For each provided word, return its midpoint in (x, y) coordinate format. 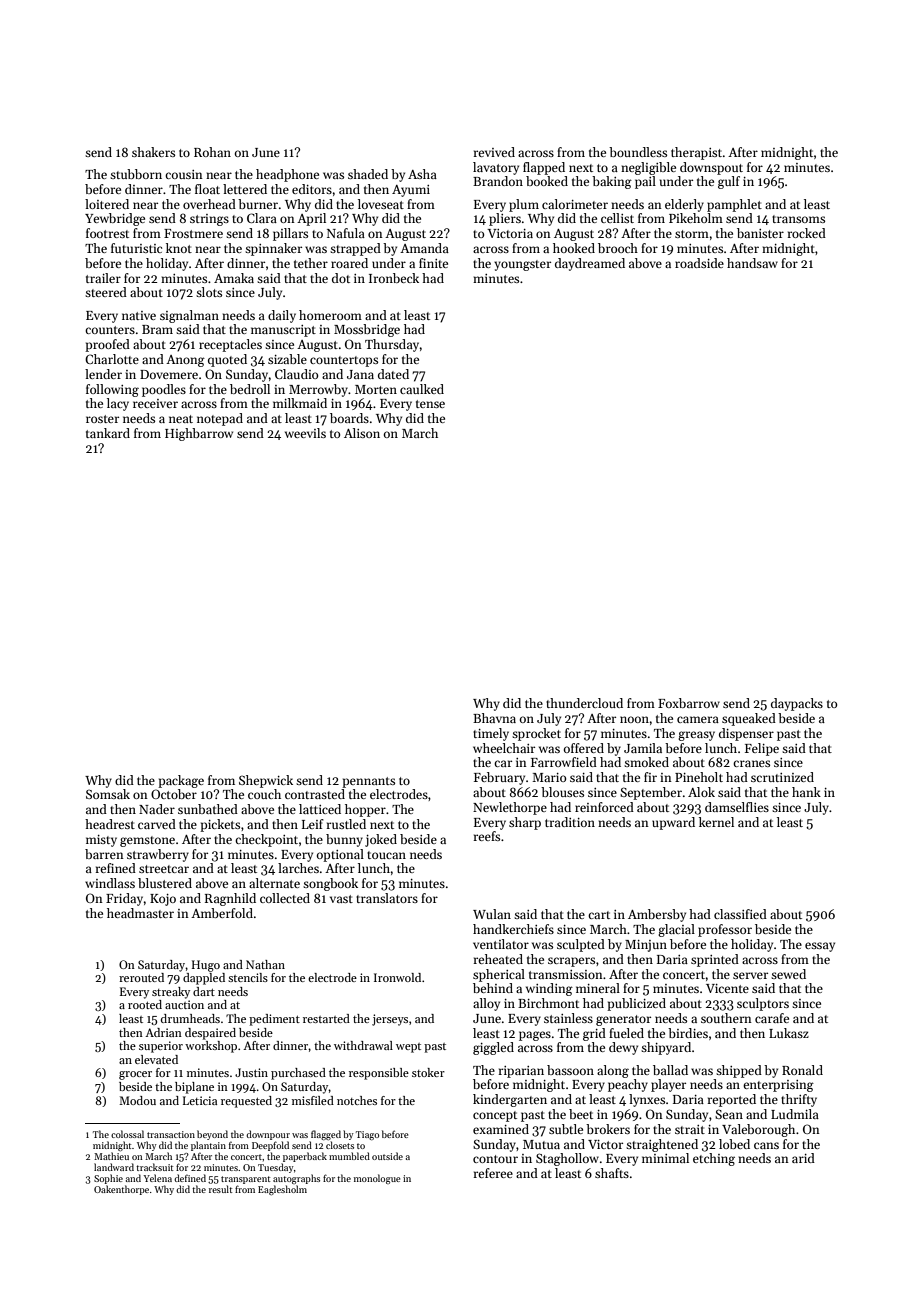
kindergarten (510, 1100)
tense (430, 404)
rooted (145, 1004)
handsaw (752, 263)
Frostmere (193, 233)
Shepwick (266, 781)
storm (692, 234)
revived (494, 152)
